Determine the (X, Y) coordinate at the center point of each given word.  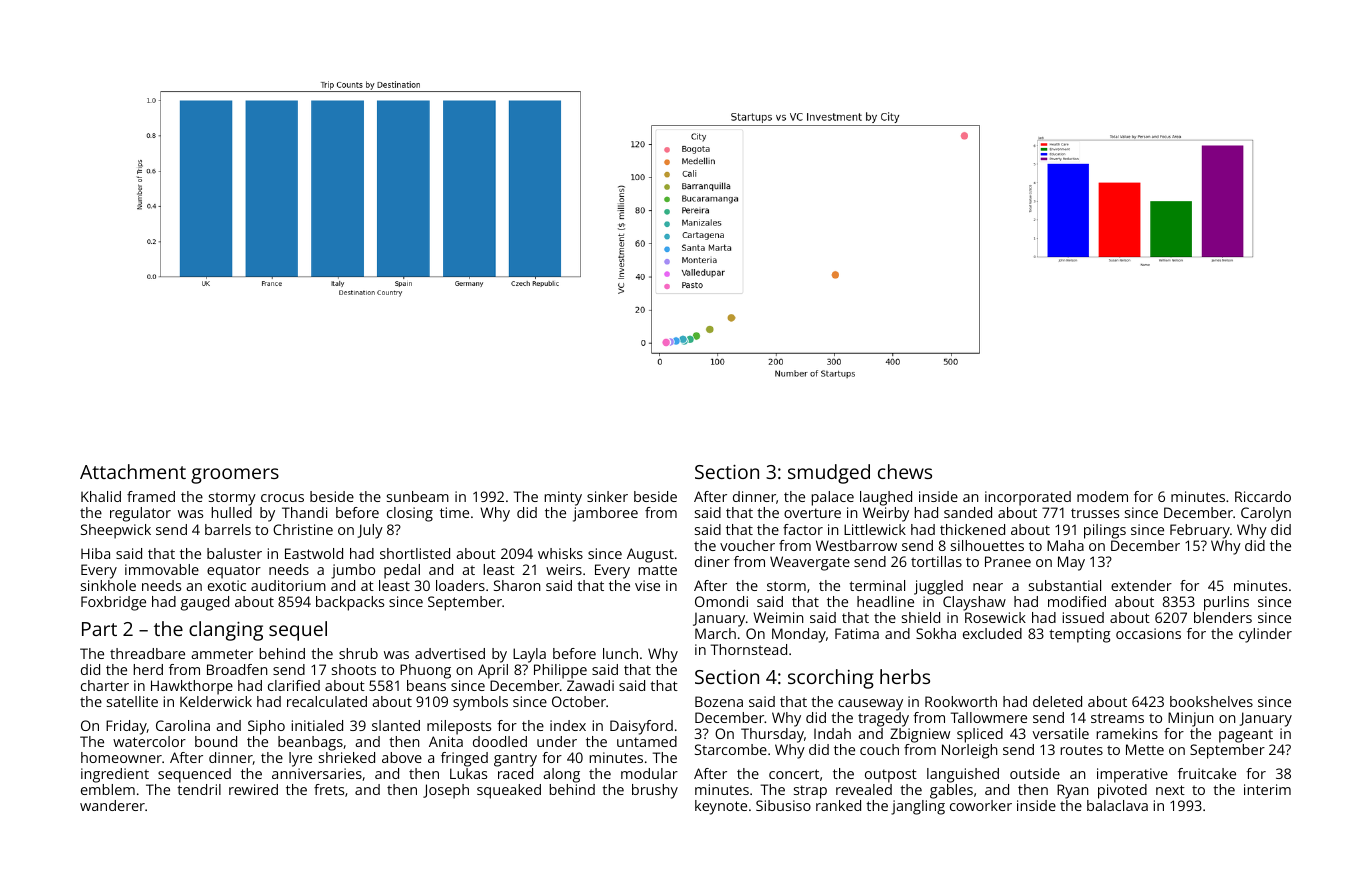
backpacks (350, 603)
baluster (234, 553)
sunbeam (418, 496)
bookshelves (1211, 701)
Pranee (1008, 561)
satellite (132, 701)
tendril (199, 789)
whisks (560, 553)
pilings (1105, 531)
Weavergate (810, 563)
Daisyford (641, 727)
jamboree (605, 514)
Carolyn (1266, 514)
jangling (918, 807)
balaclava (1117, 805)
